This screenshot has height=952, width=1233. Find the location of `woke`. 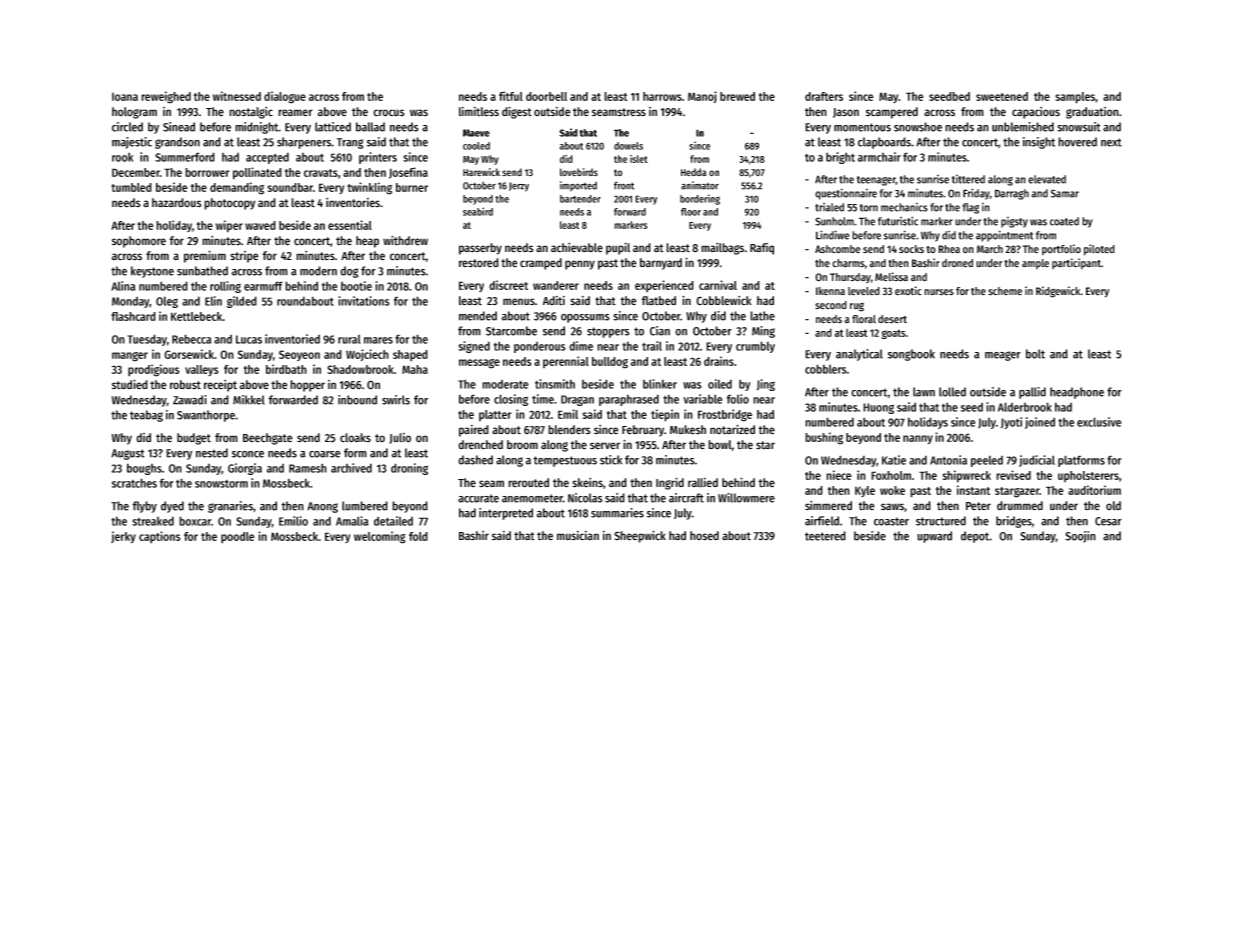

woke is located at coordinates (892, 490).
